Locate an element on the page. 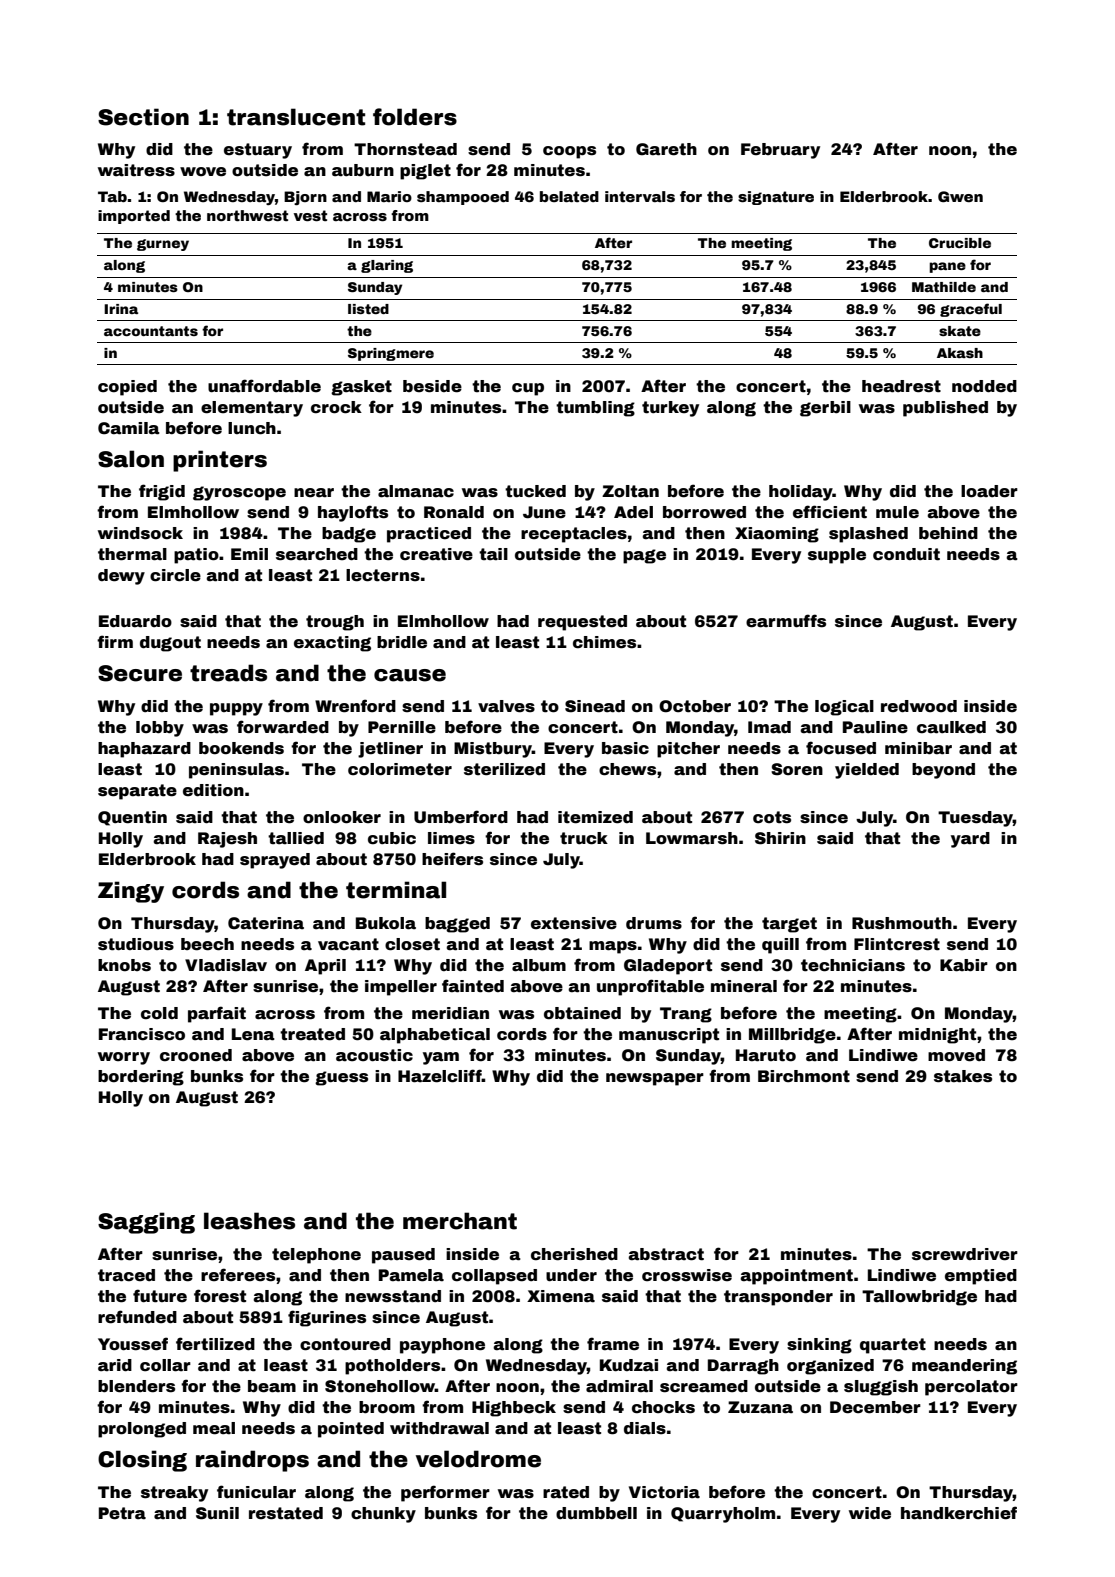  Gareth is located at coordinates (666, 149).
